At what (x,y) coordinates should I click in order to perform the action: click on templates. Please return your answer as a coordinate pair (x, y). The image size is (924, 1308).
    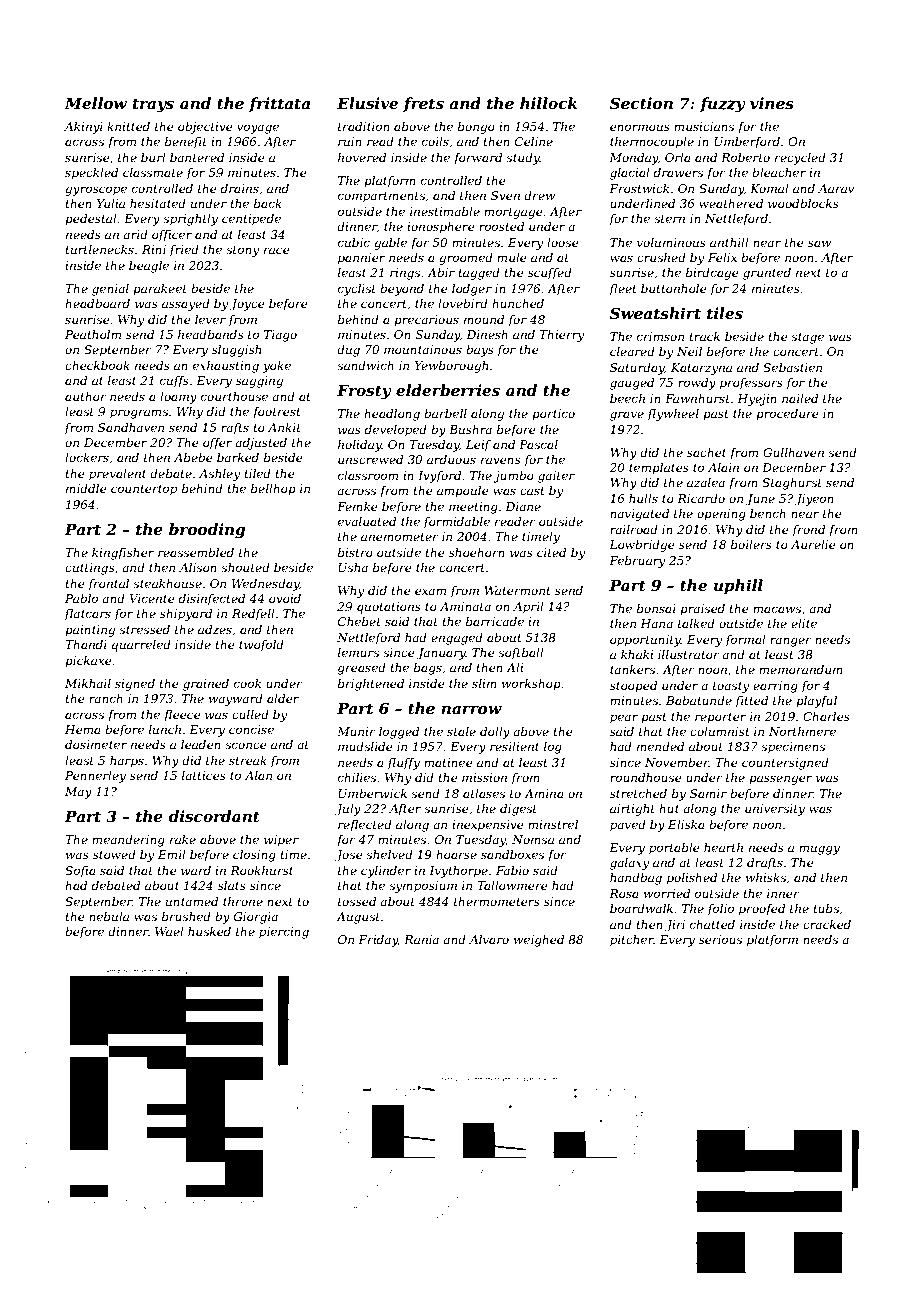
    Looking at the image, I should click on (659, 469).
